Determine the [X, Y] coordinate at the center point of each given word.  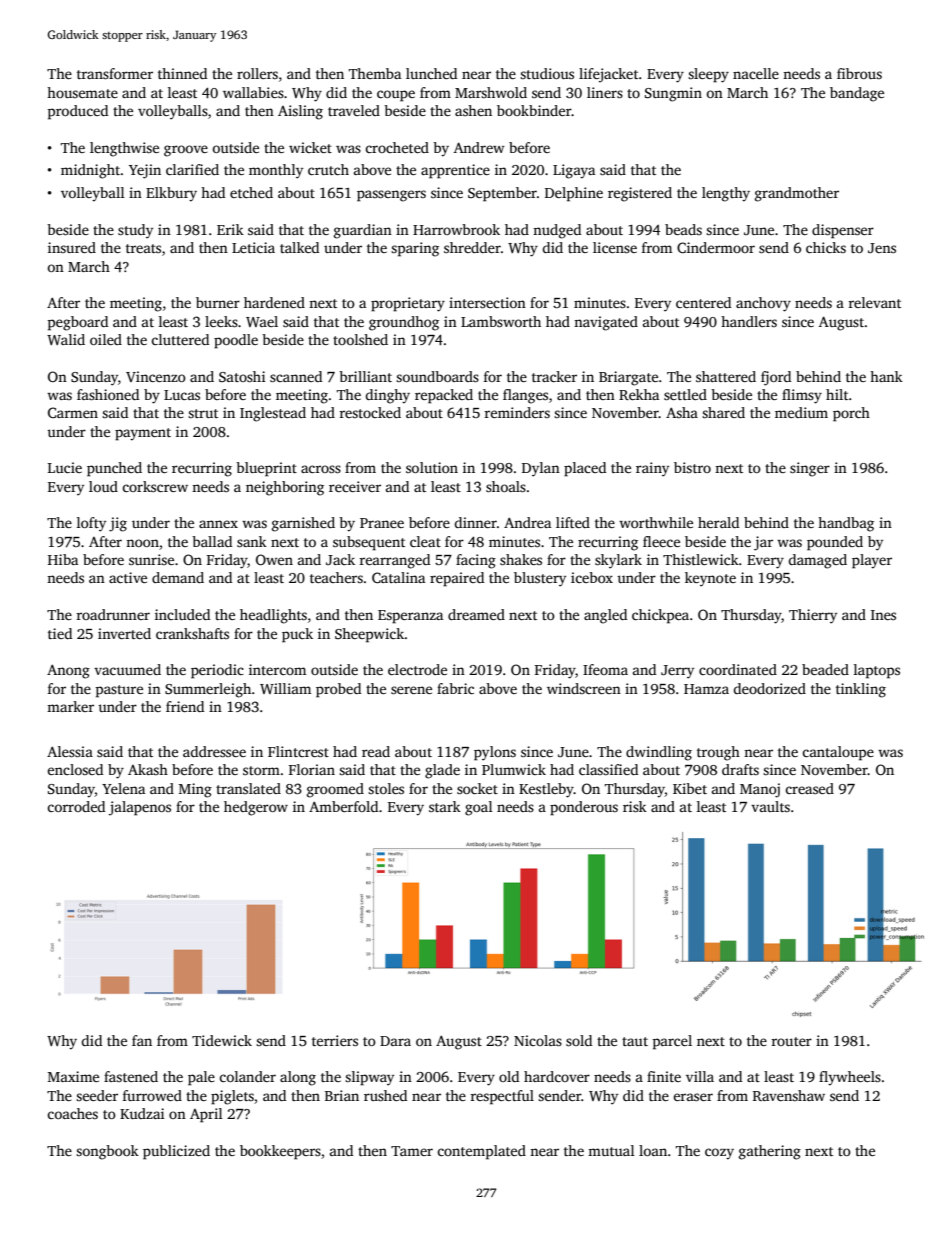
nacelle [756, 73]
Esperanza [410, 617]
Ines [883, 615]
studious [547, 73]
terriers [335, 1040]
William [285, 688]
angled [605, 616]
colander [247, 1076]
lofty [91, 524]
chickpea [660, 616]
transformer [115, 73]
